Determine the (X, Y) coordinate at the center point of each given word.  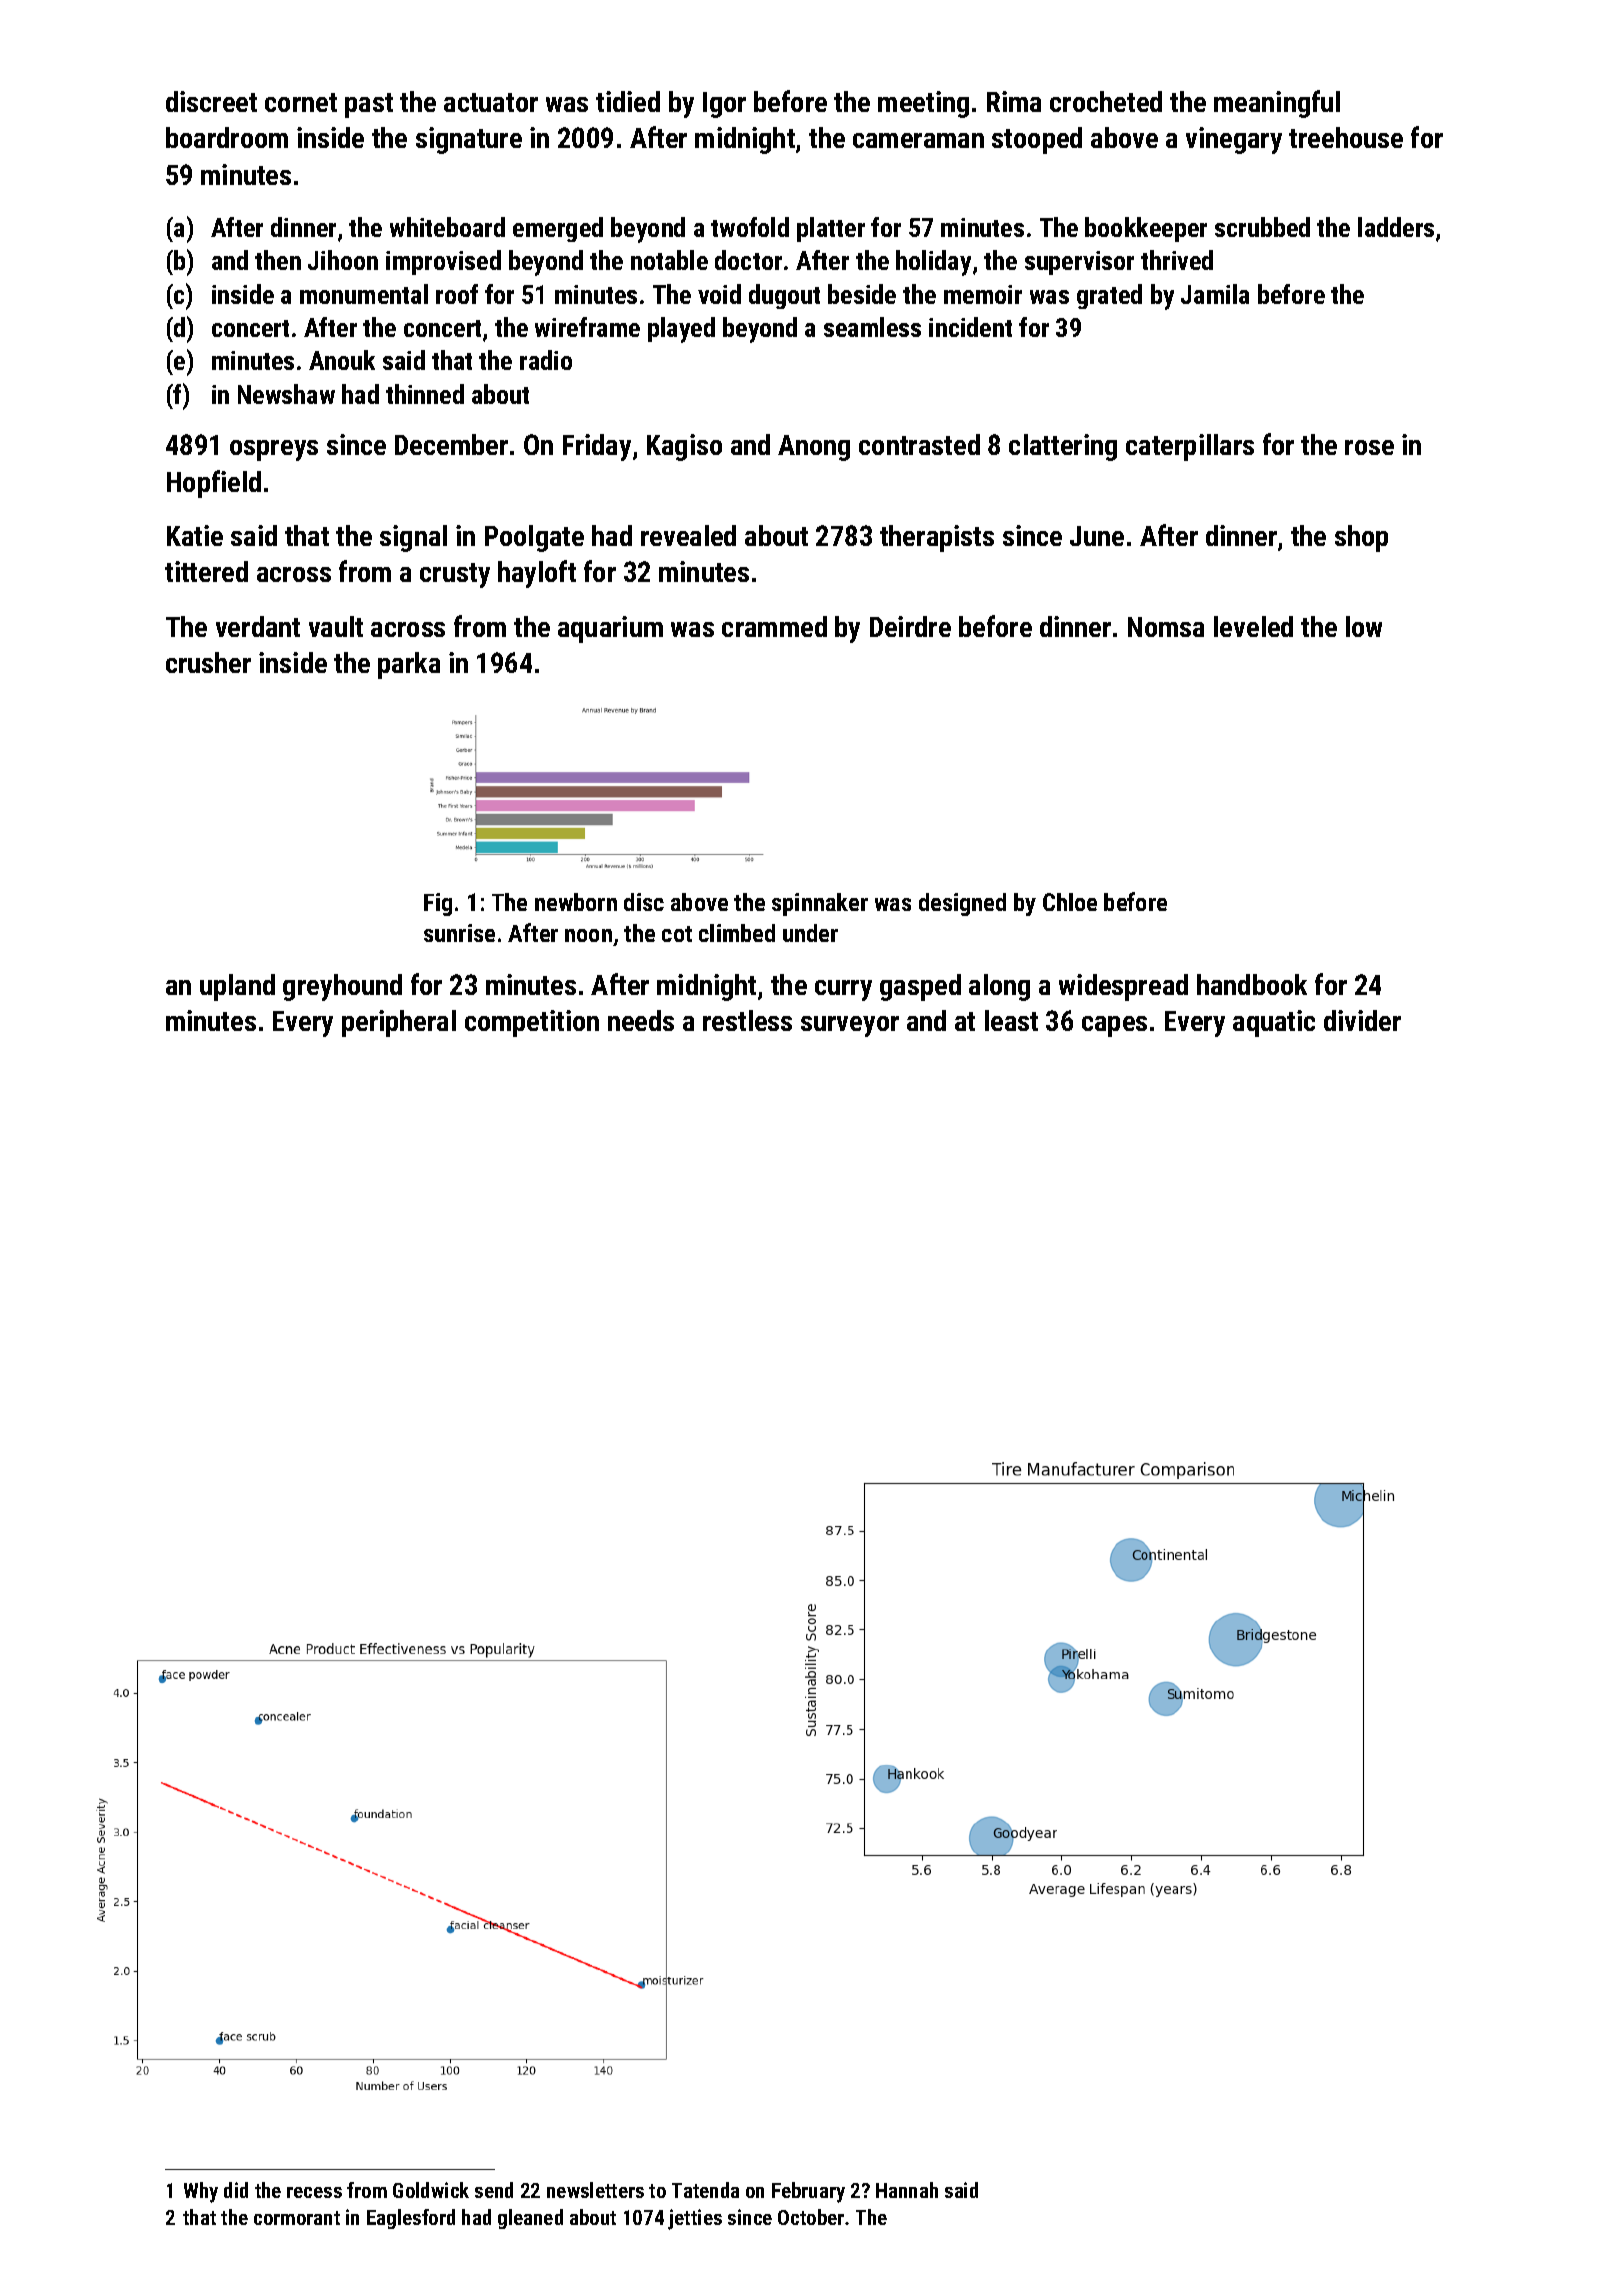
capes (1114, 1026)
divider (1362, 1020)
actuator (491, 102)
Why (201, 2192)
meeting (923, 104)
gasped (920, 987)
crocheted (1106, 101)
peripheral (399, 1023)
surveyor (850, 1026)
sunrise (459, 933)
